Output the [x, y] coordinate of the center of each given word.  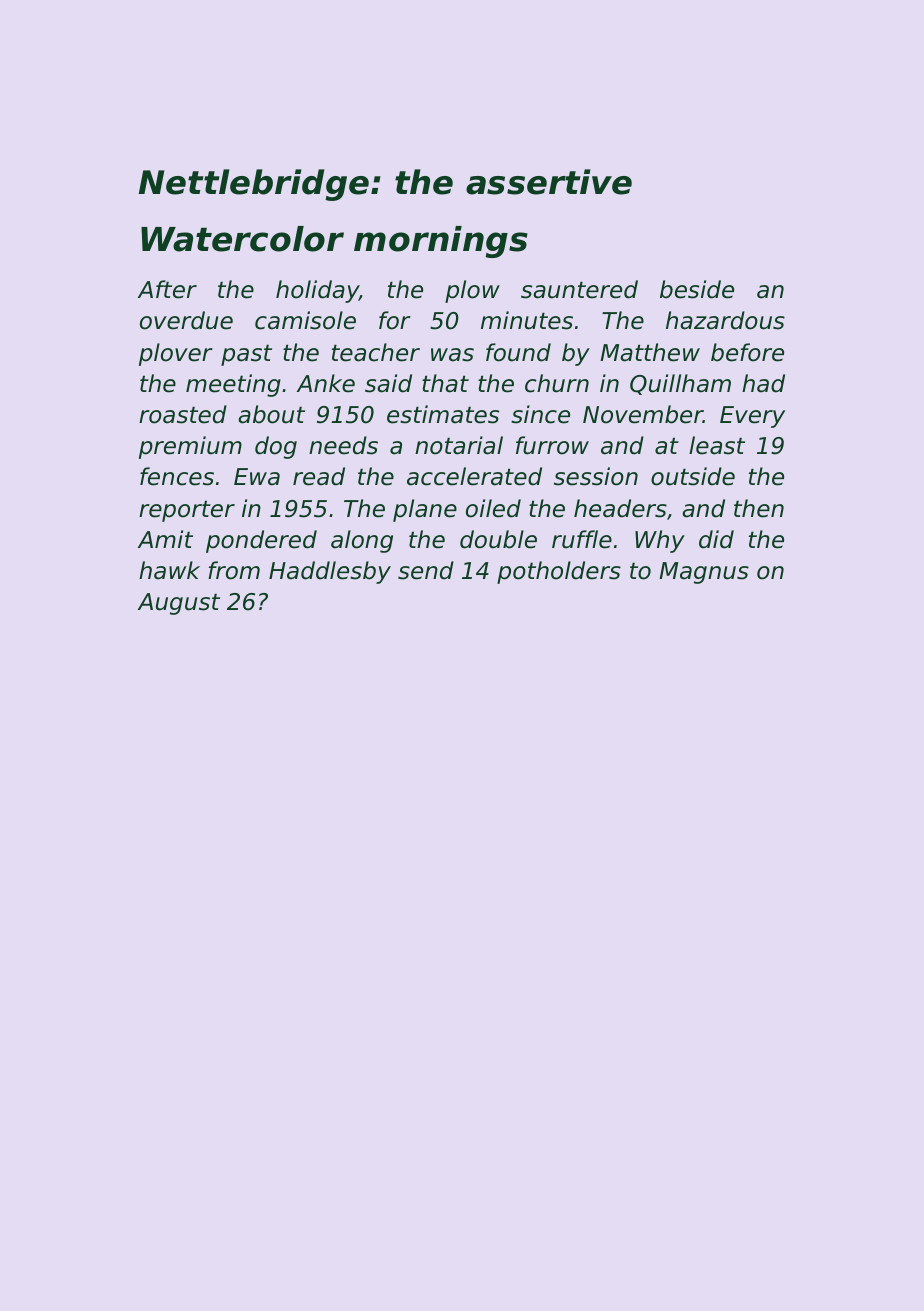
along [362, 541]
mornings [441, 242]
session [596, 476]
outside [693, 476]
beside [697, 289]
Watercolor [242, 239]
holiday [317, 291]
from [234, 570]
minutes [527, 320]
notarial [459, 445]
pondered [261, 541]
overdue [186, 320]
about [271, 414]
